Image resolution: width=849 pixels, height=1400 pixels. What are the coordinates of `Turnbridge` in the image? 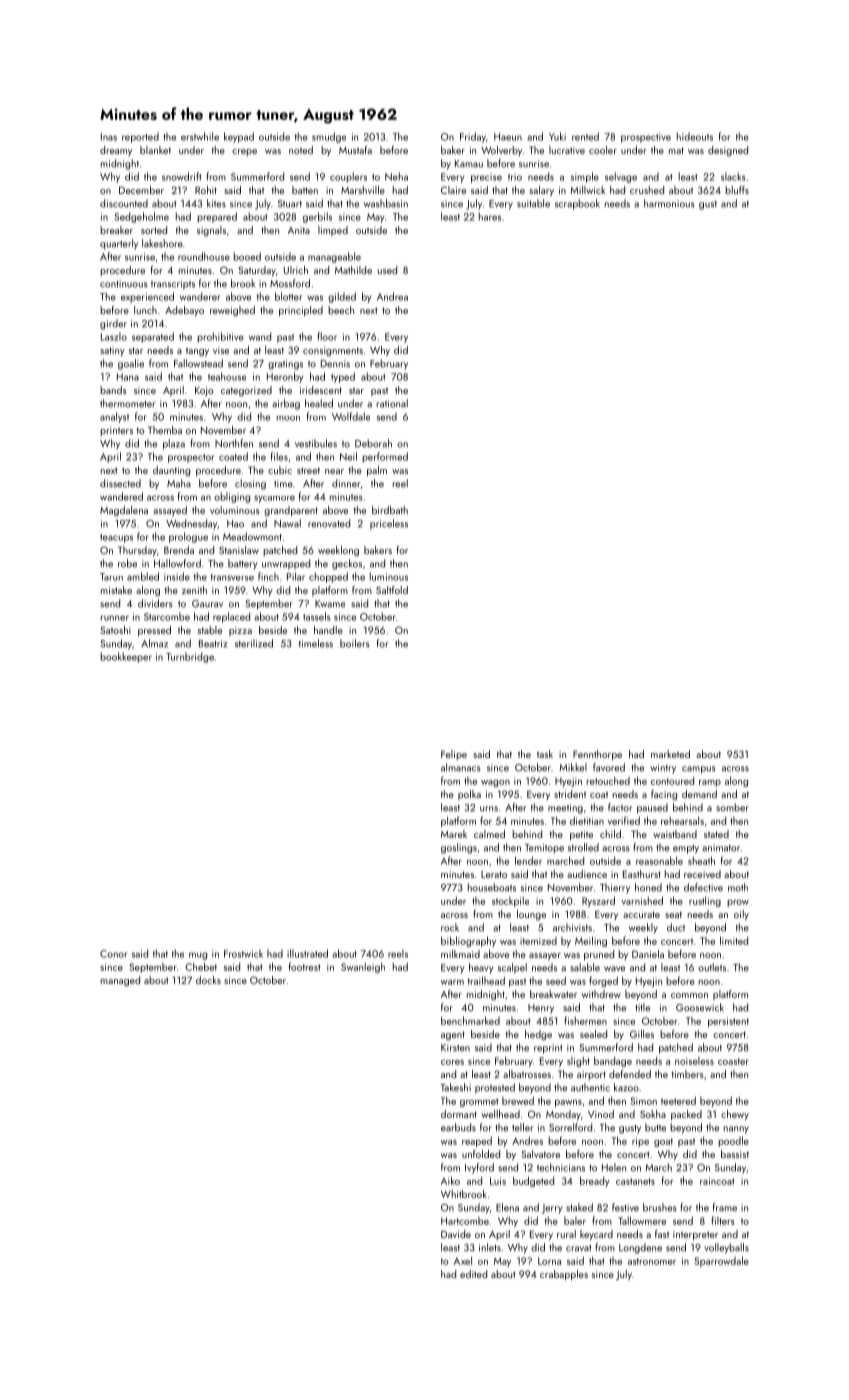 It's located at (190, 657).
